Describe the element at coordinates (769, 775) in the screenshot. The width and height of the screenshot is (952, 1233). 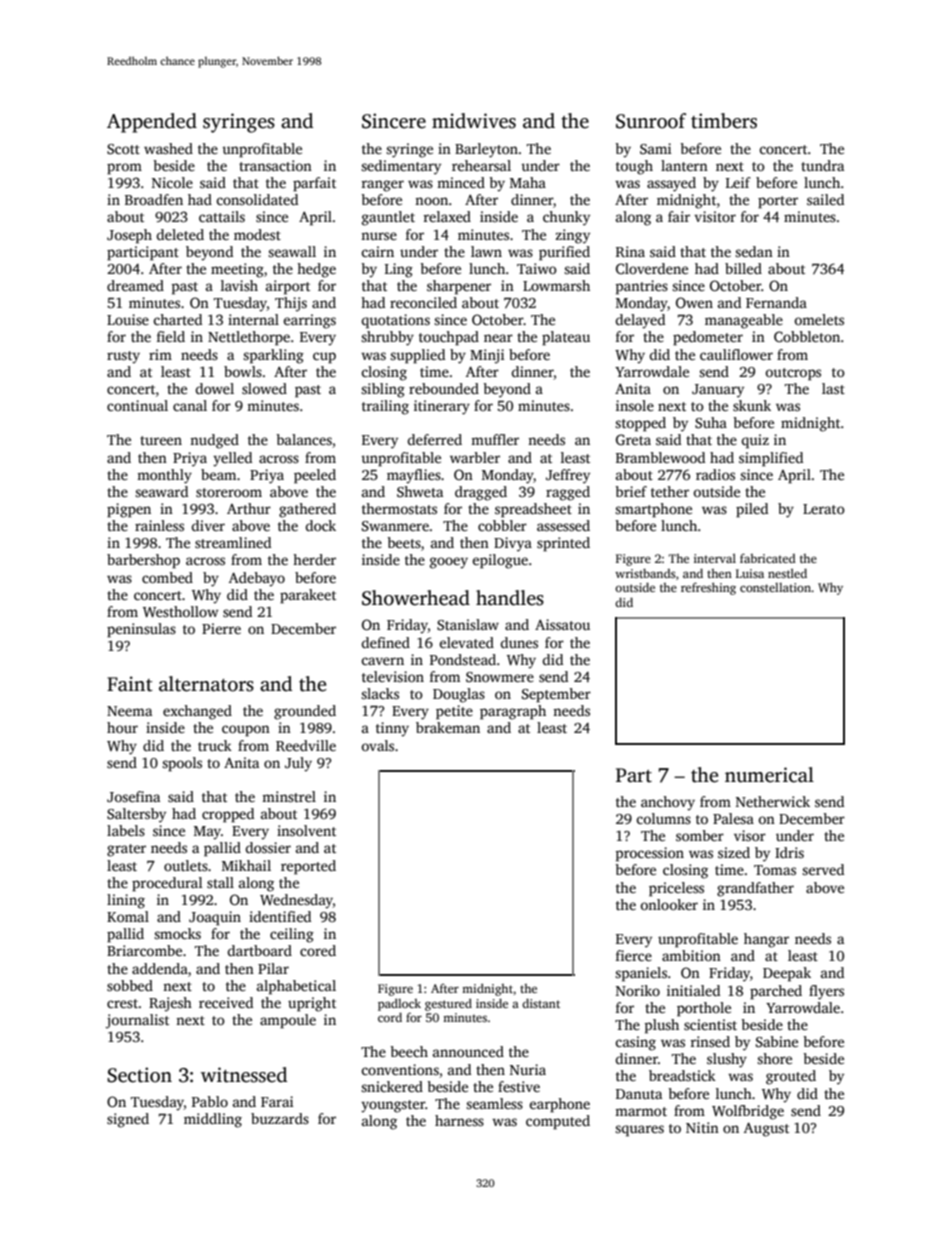
I see `numerical` at that location.
